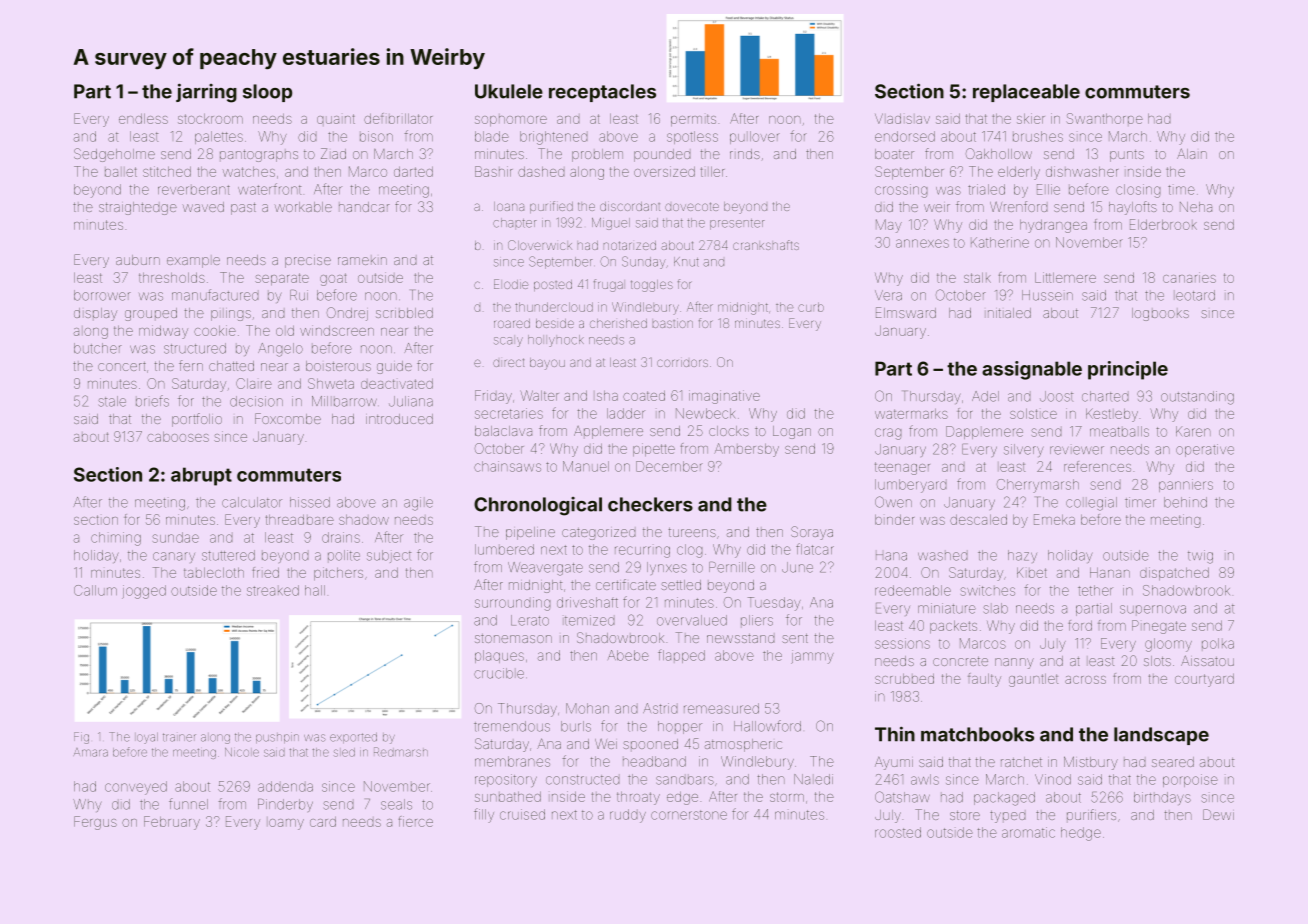  What do you see at coordinates (654, 449) in the document?
I see `pipette` at bounding box center [654, 449].
